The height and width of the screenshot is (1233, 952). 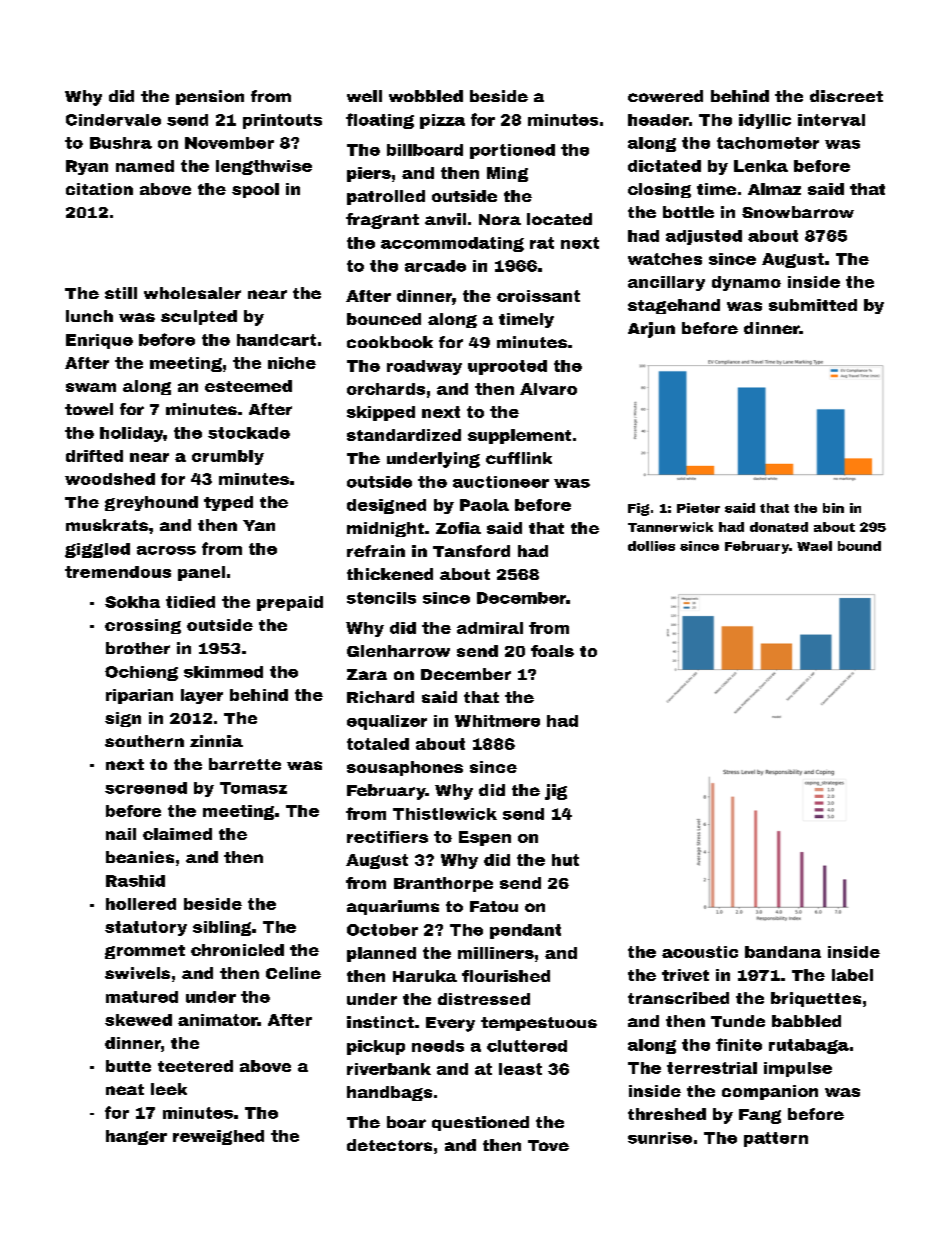 What do you see at coordinates (552, 651) in the screenshot?
I see `foals` at bounding box center [552, 651].
